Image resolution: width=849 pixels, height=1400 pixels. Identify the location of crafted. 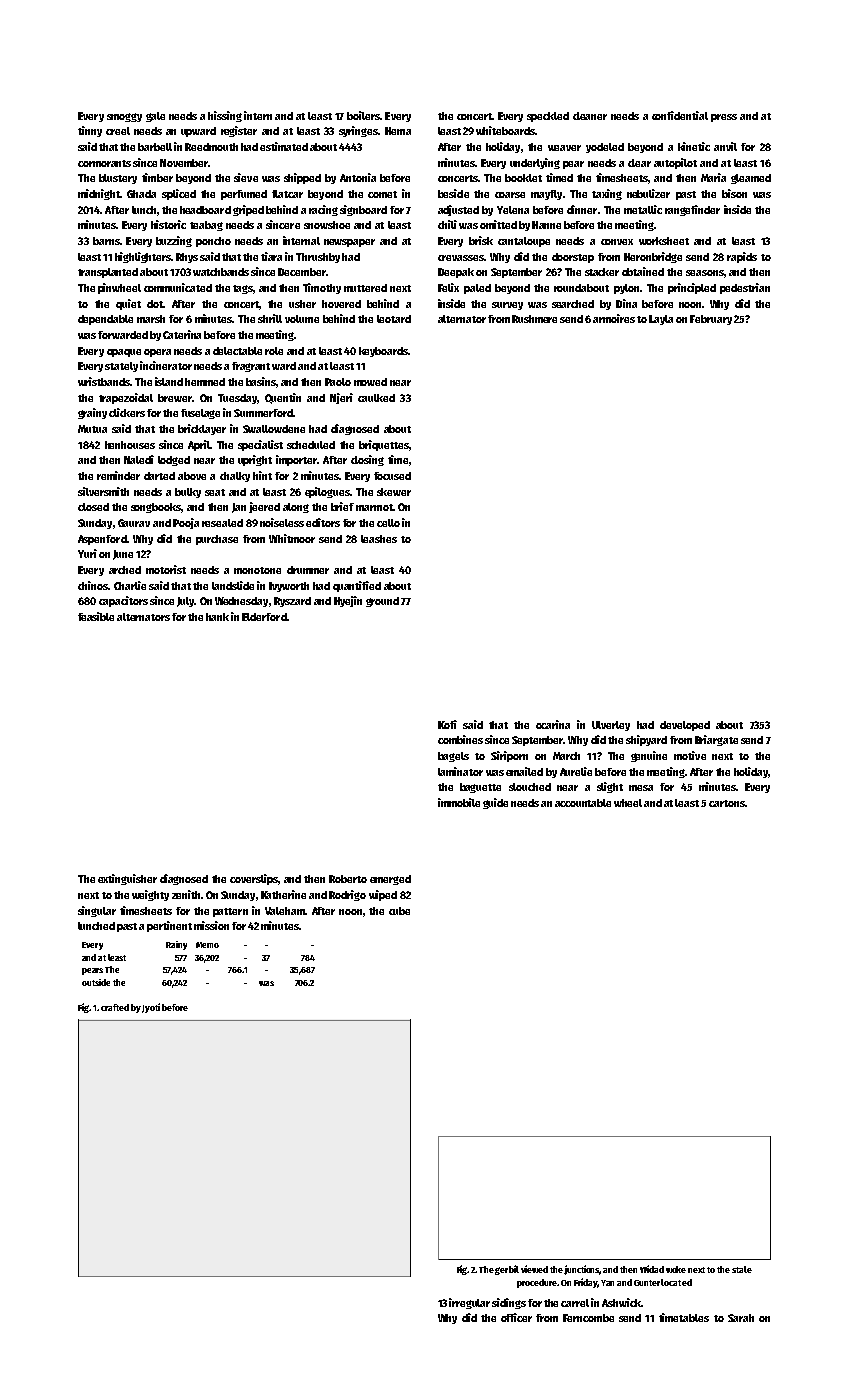
(115, 1007).
